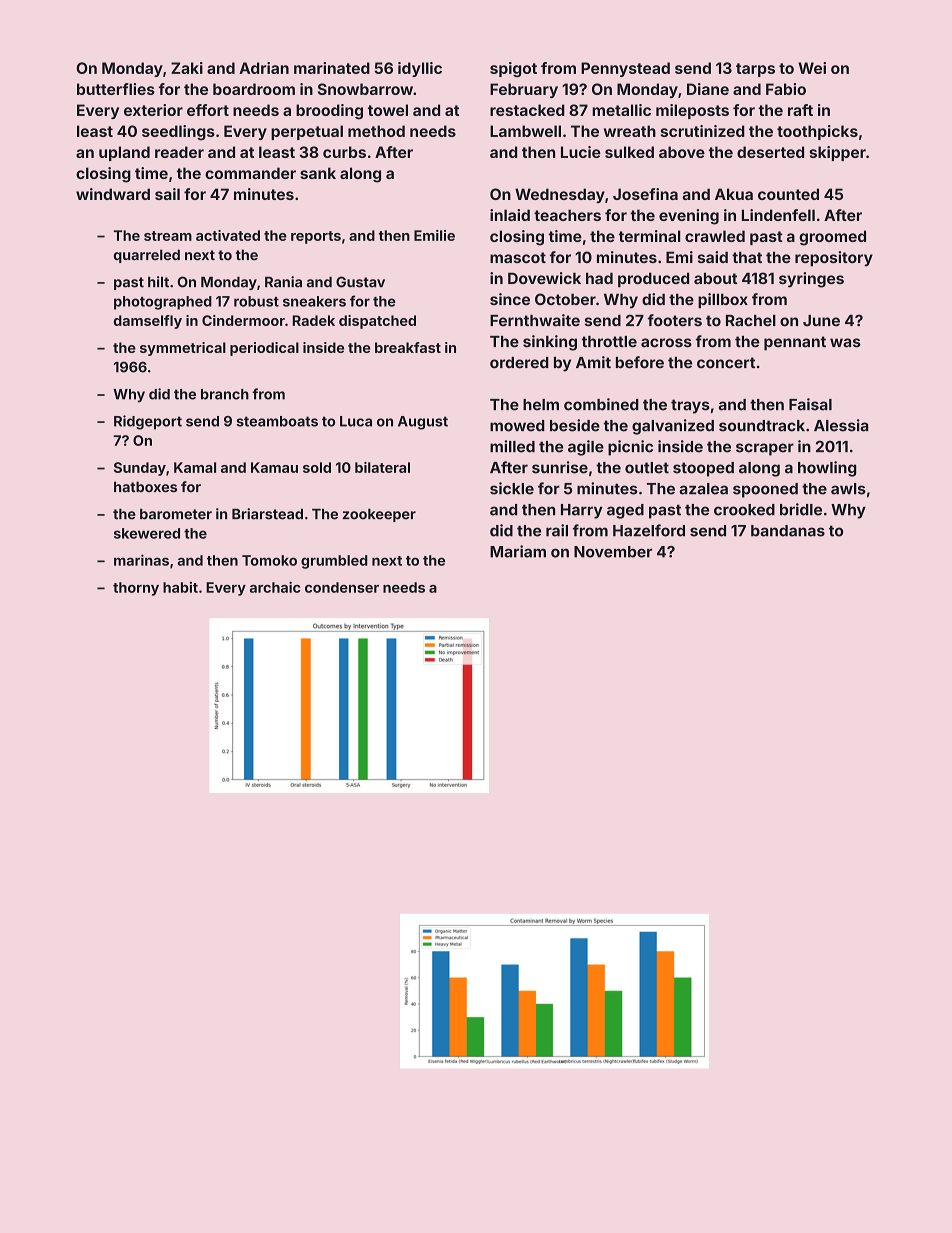 The image size is (952, 1233). I want to click on trays, so click(690, 406).
